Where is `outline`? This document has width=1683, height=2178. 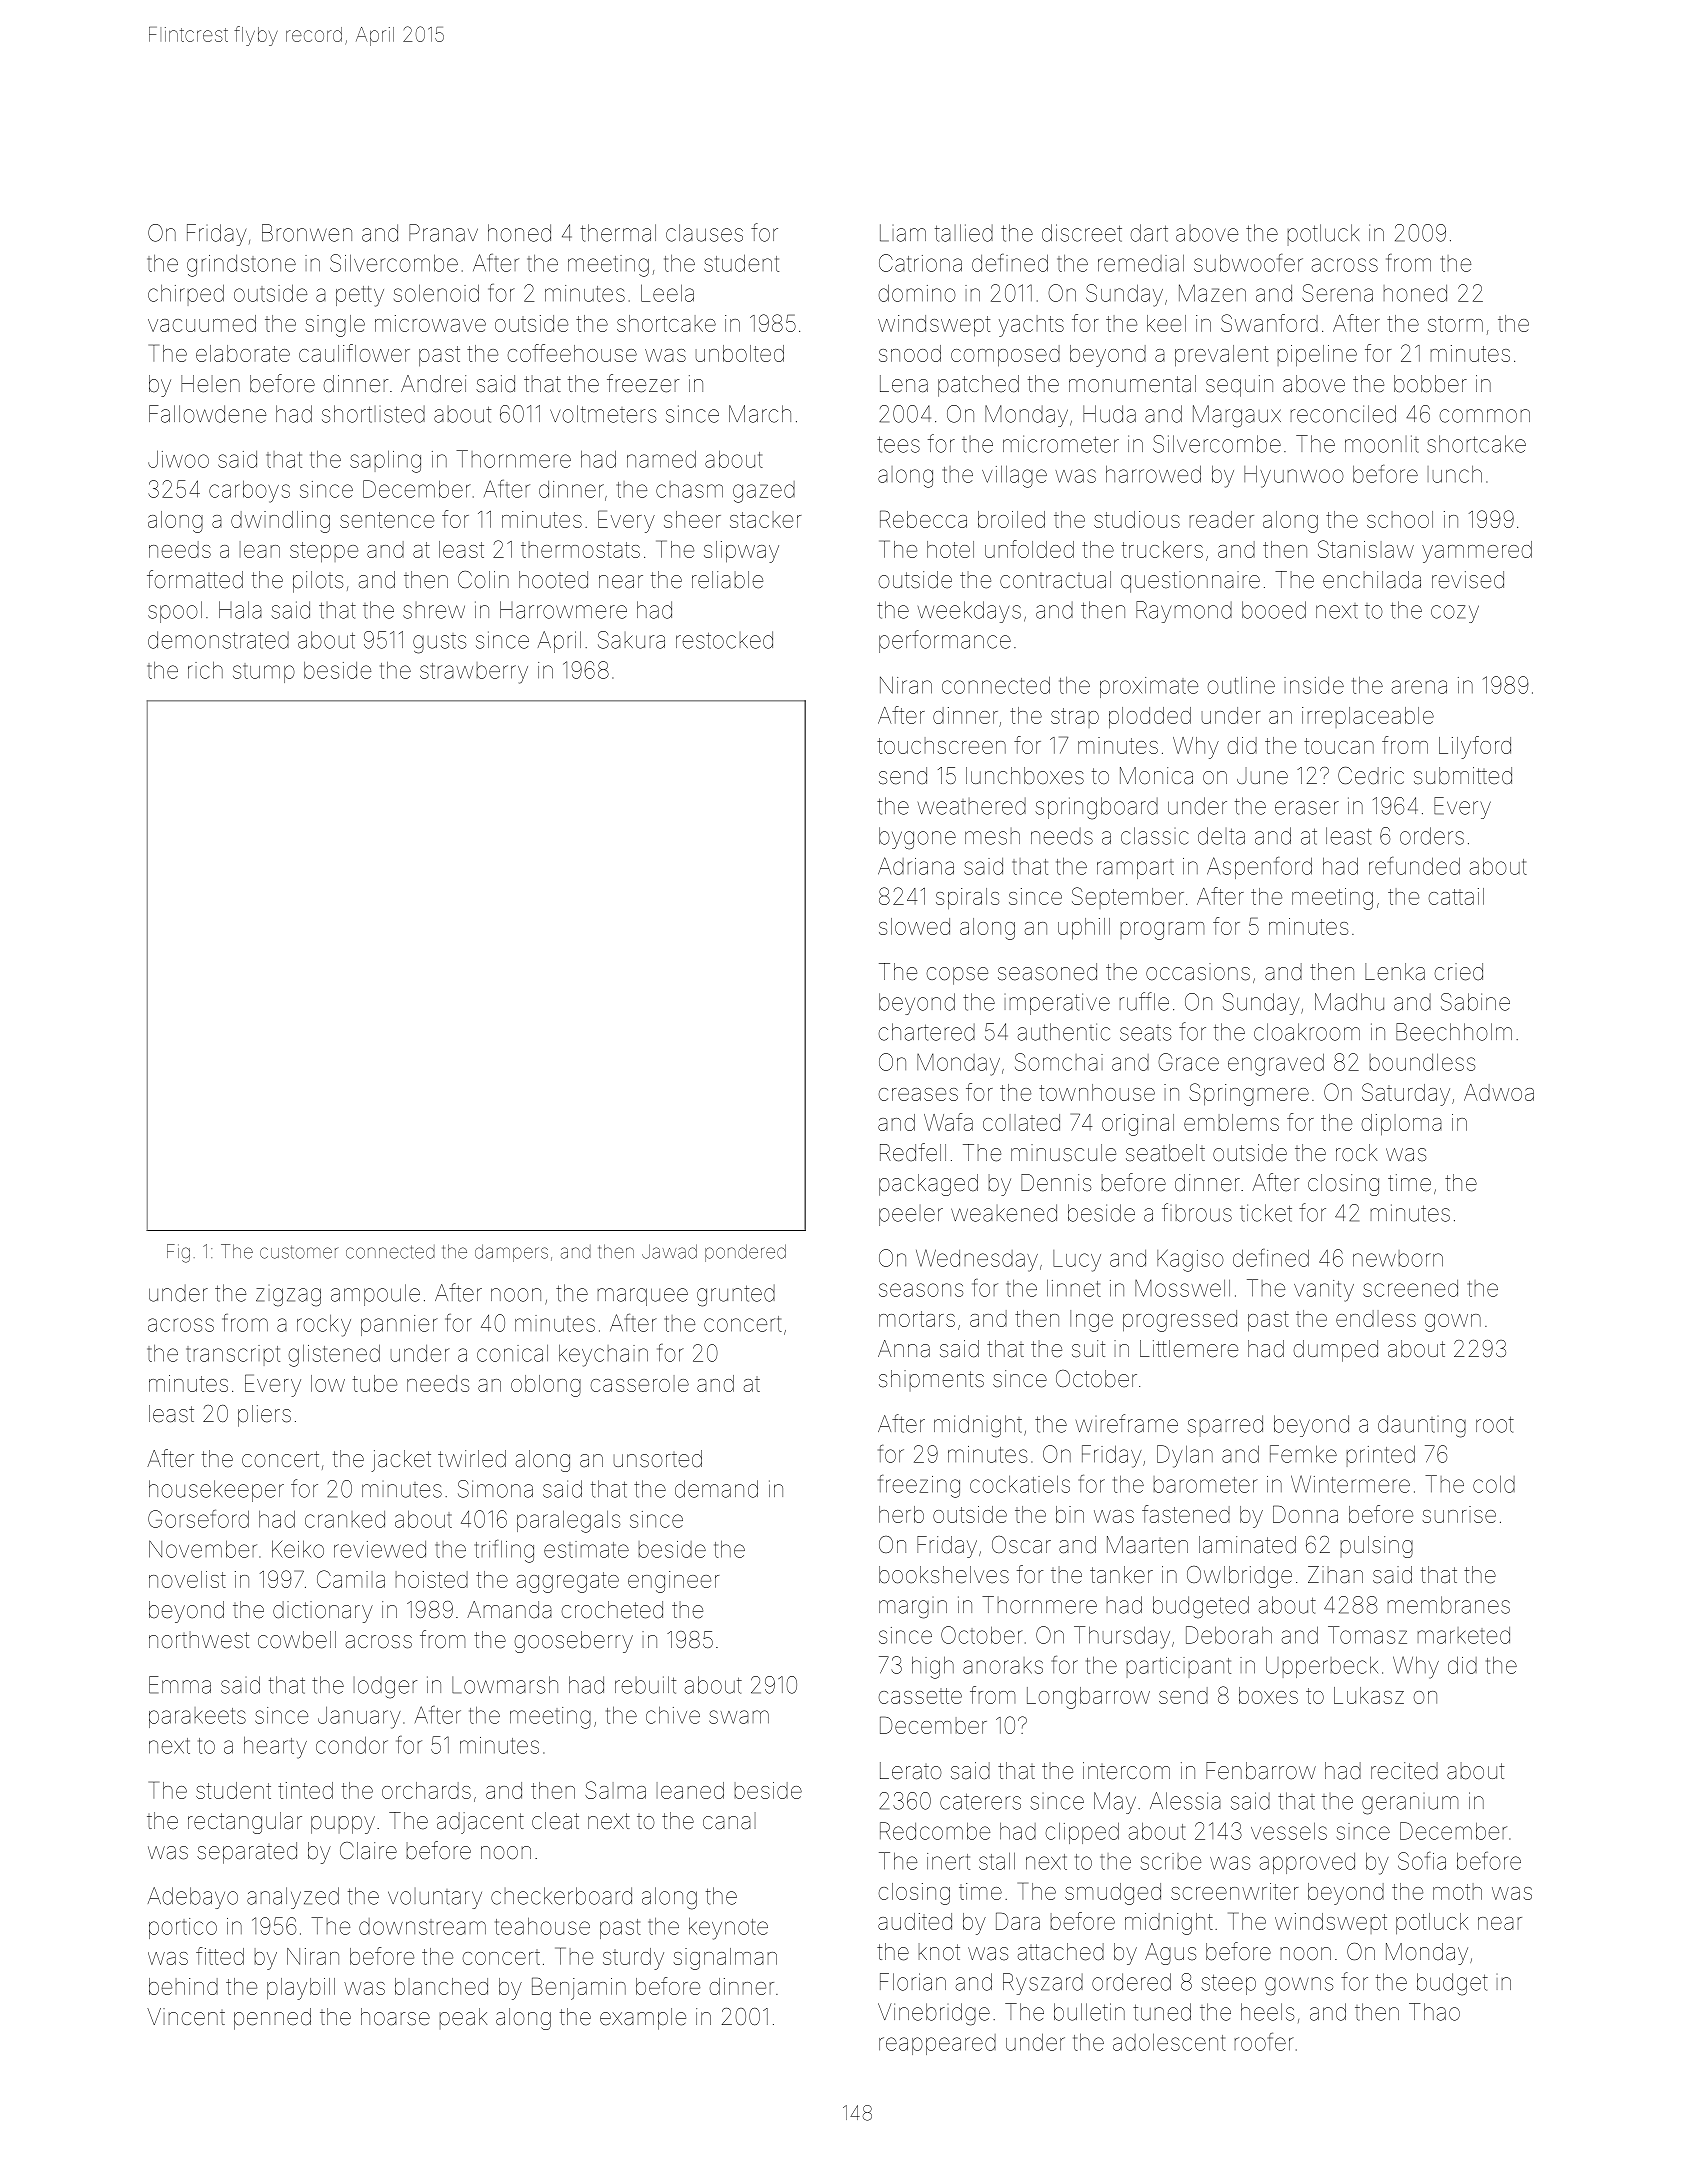
outline is located at coordinates (1241, 685).
